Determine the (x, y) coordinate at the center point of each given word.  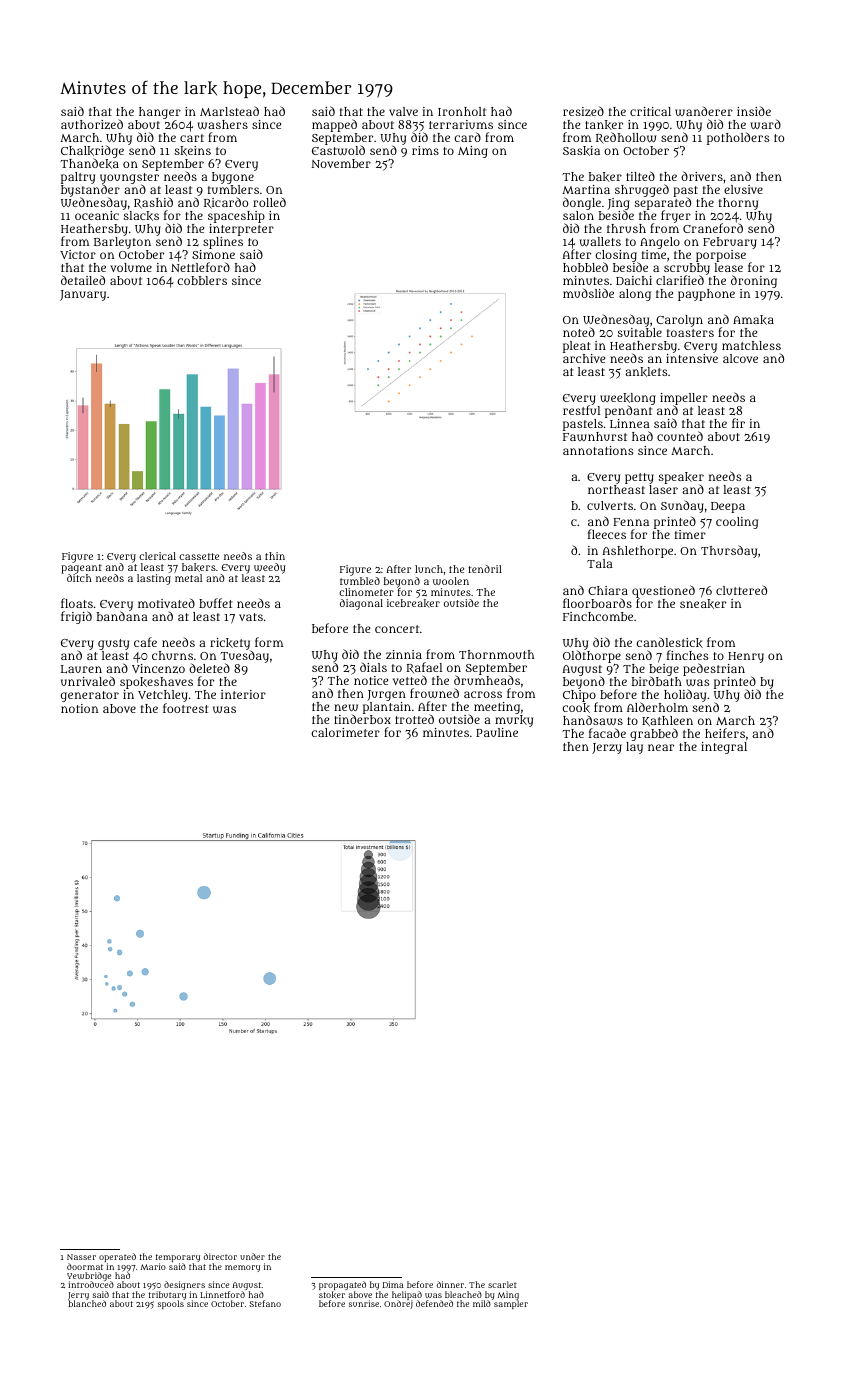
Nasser (81, 1257)
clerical (157, 556)
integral (724, 748)
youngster (129, 179)
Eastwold (338, 150)
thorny (738, 204)
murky (514, 721)
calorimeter (345, 732)
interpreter (241, 230)
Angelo (660, 243)
